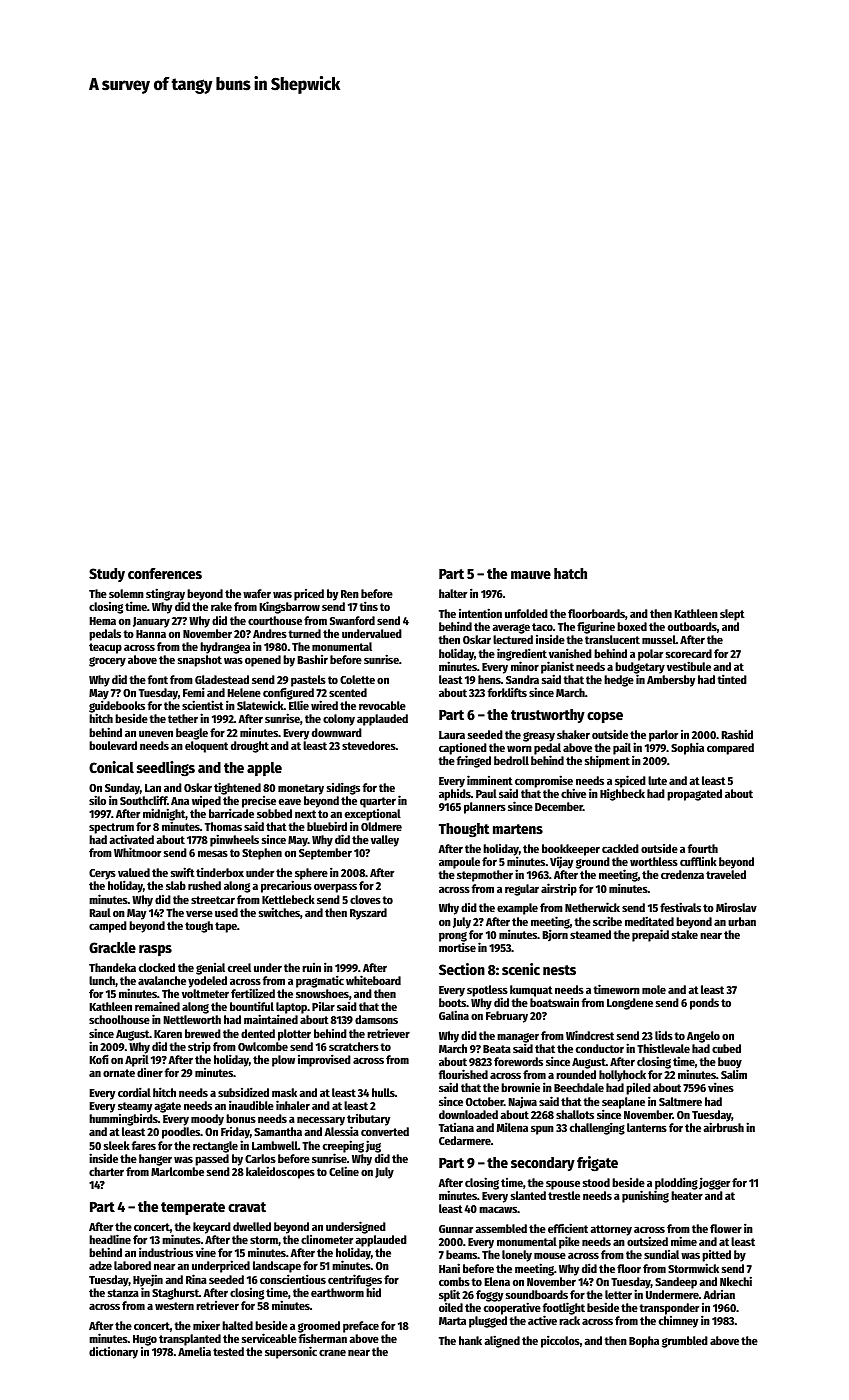  What do you see at coordinates (119, 1019) in the page?
I see `schoolhouse` at bounding box center [119, 1019].
